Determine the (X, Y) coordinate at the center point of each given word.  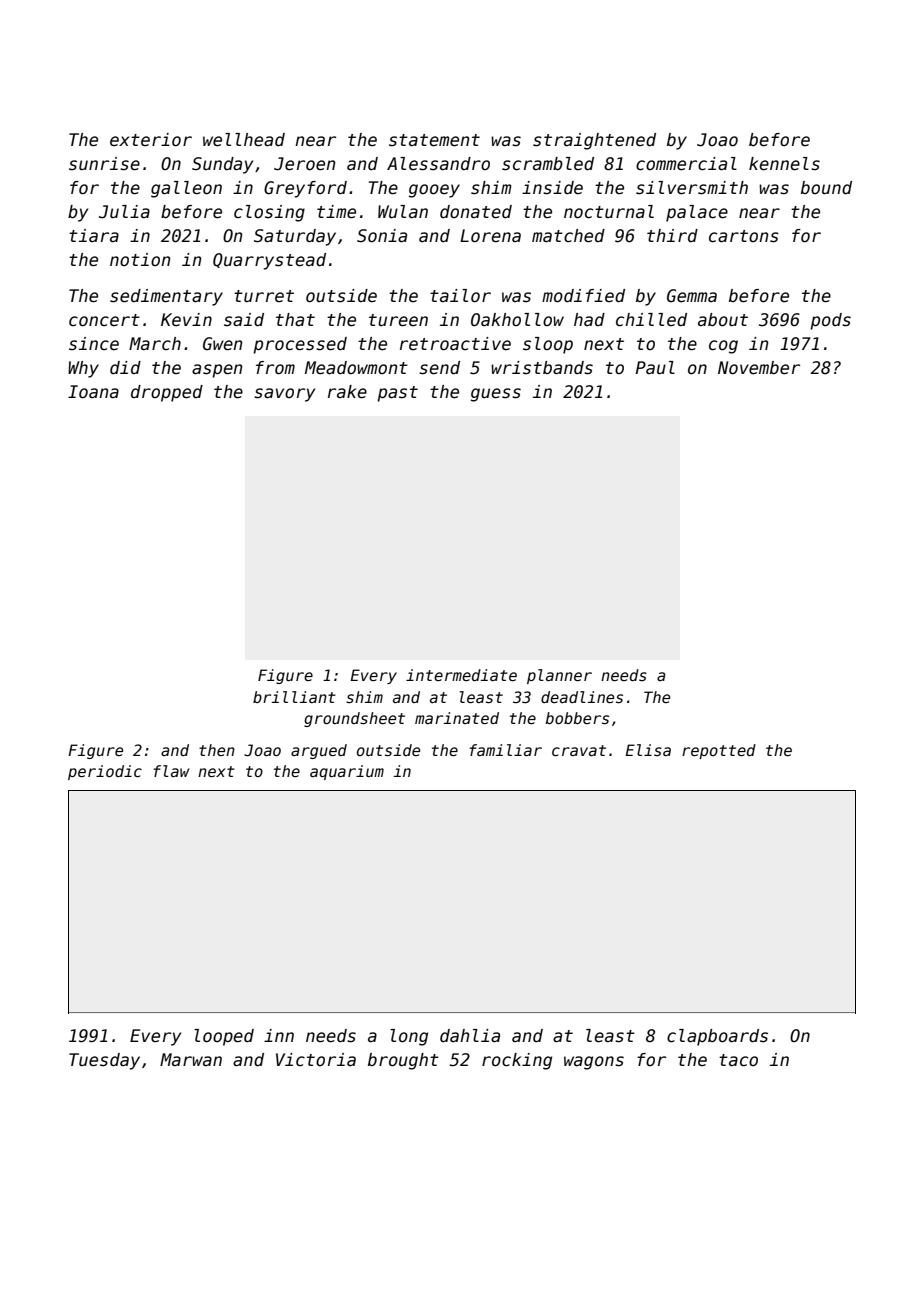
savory (284, 395)
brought (403, 1061)
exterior (151, 140)
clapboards (717, 1037)
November (759, 368)
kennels (784, 164)
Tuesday (104, 1061)
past (397, 394)
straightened (594, 141)
